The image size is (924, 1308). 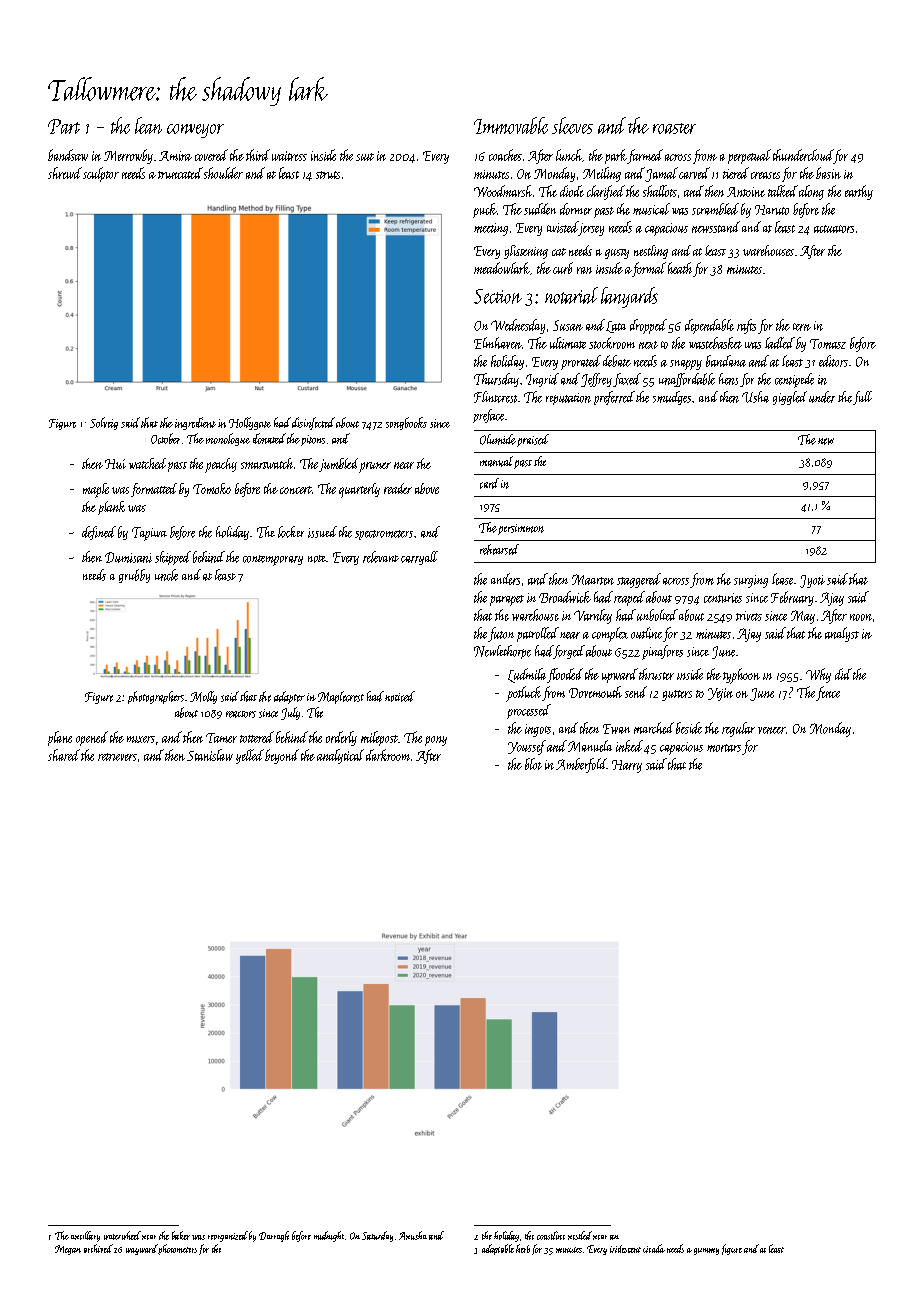 What do you see at coordinates (511, 125) in the screenshot?
I see `Immovable` at bounding box center [511, 125].
